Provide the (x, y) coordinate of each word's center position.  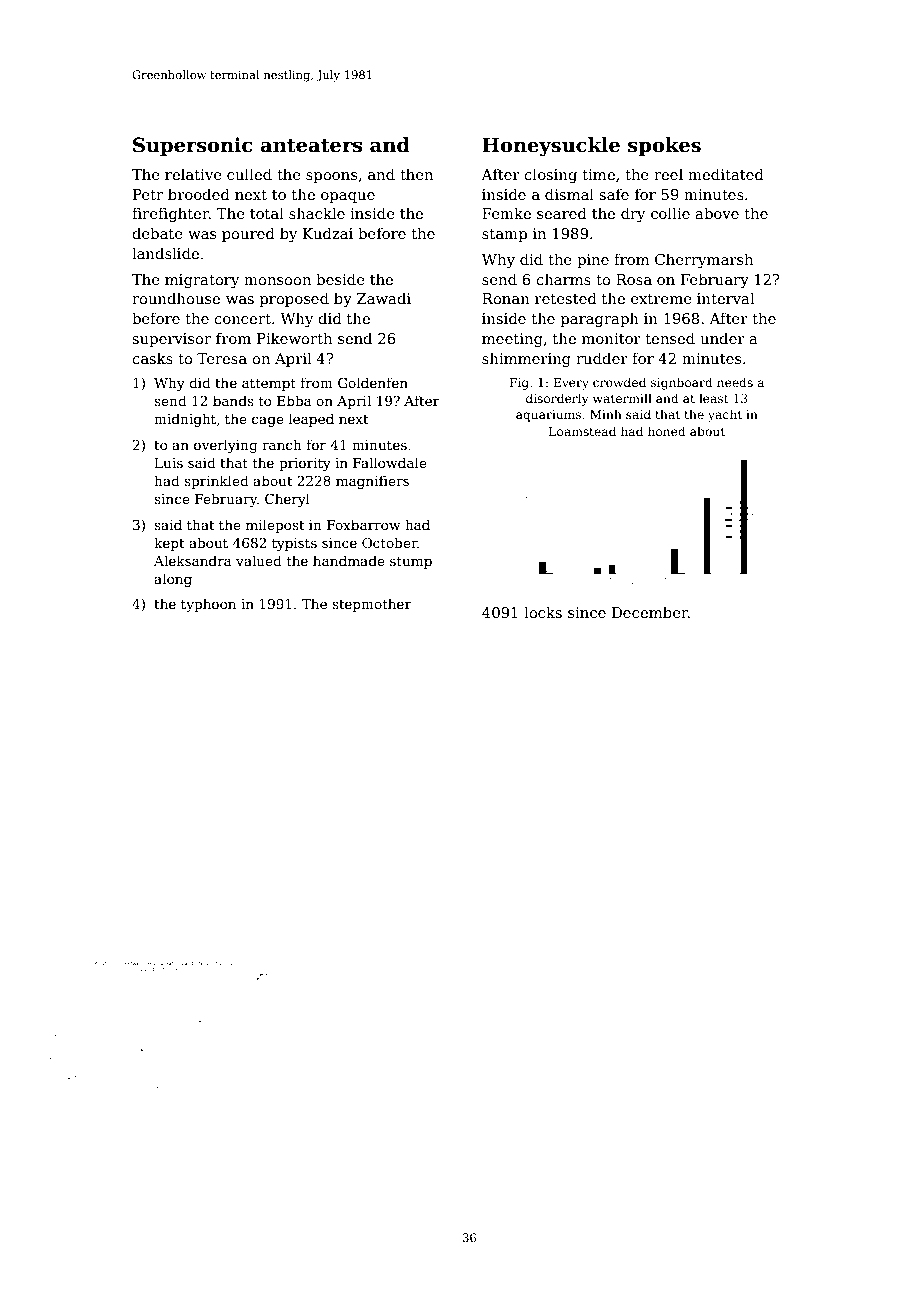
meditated (726, 174)
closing (550, 175)
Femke (506, 213)
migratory (202, 281)
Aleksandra (193, 560)
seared (562, 213)
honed (667, 431)
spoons (331, 177)
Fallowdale (390, 462)
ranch (282, 444)
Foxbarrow (364, 524)
